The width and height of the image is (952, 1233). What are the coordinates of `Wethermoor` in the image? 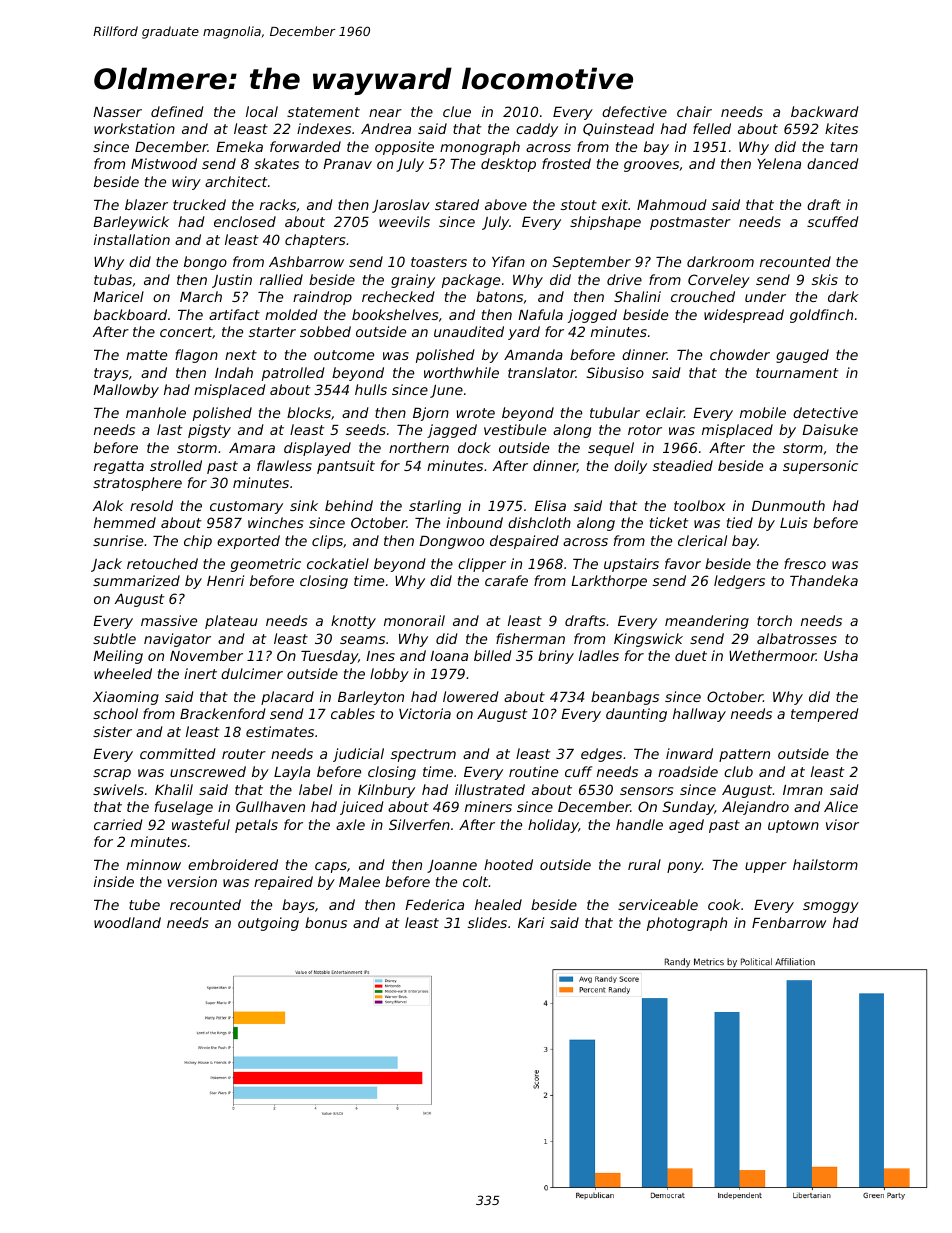 It's located at (772, 655).
